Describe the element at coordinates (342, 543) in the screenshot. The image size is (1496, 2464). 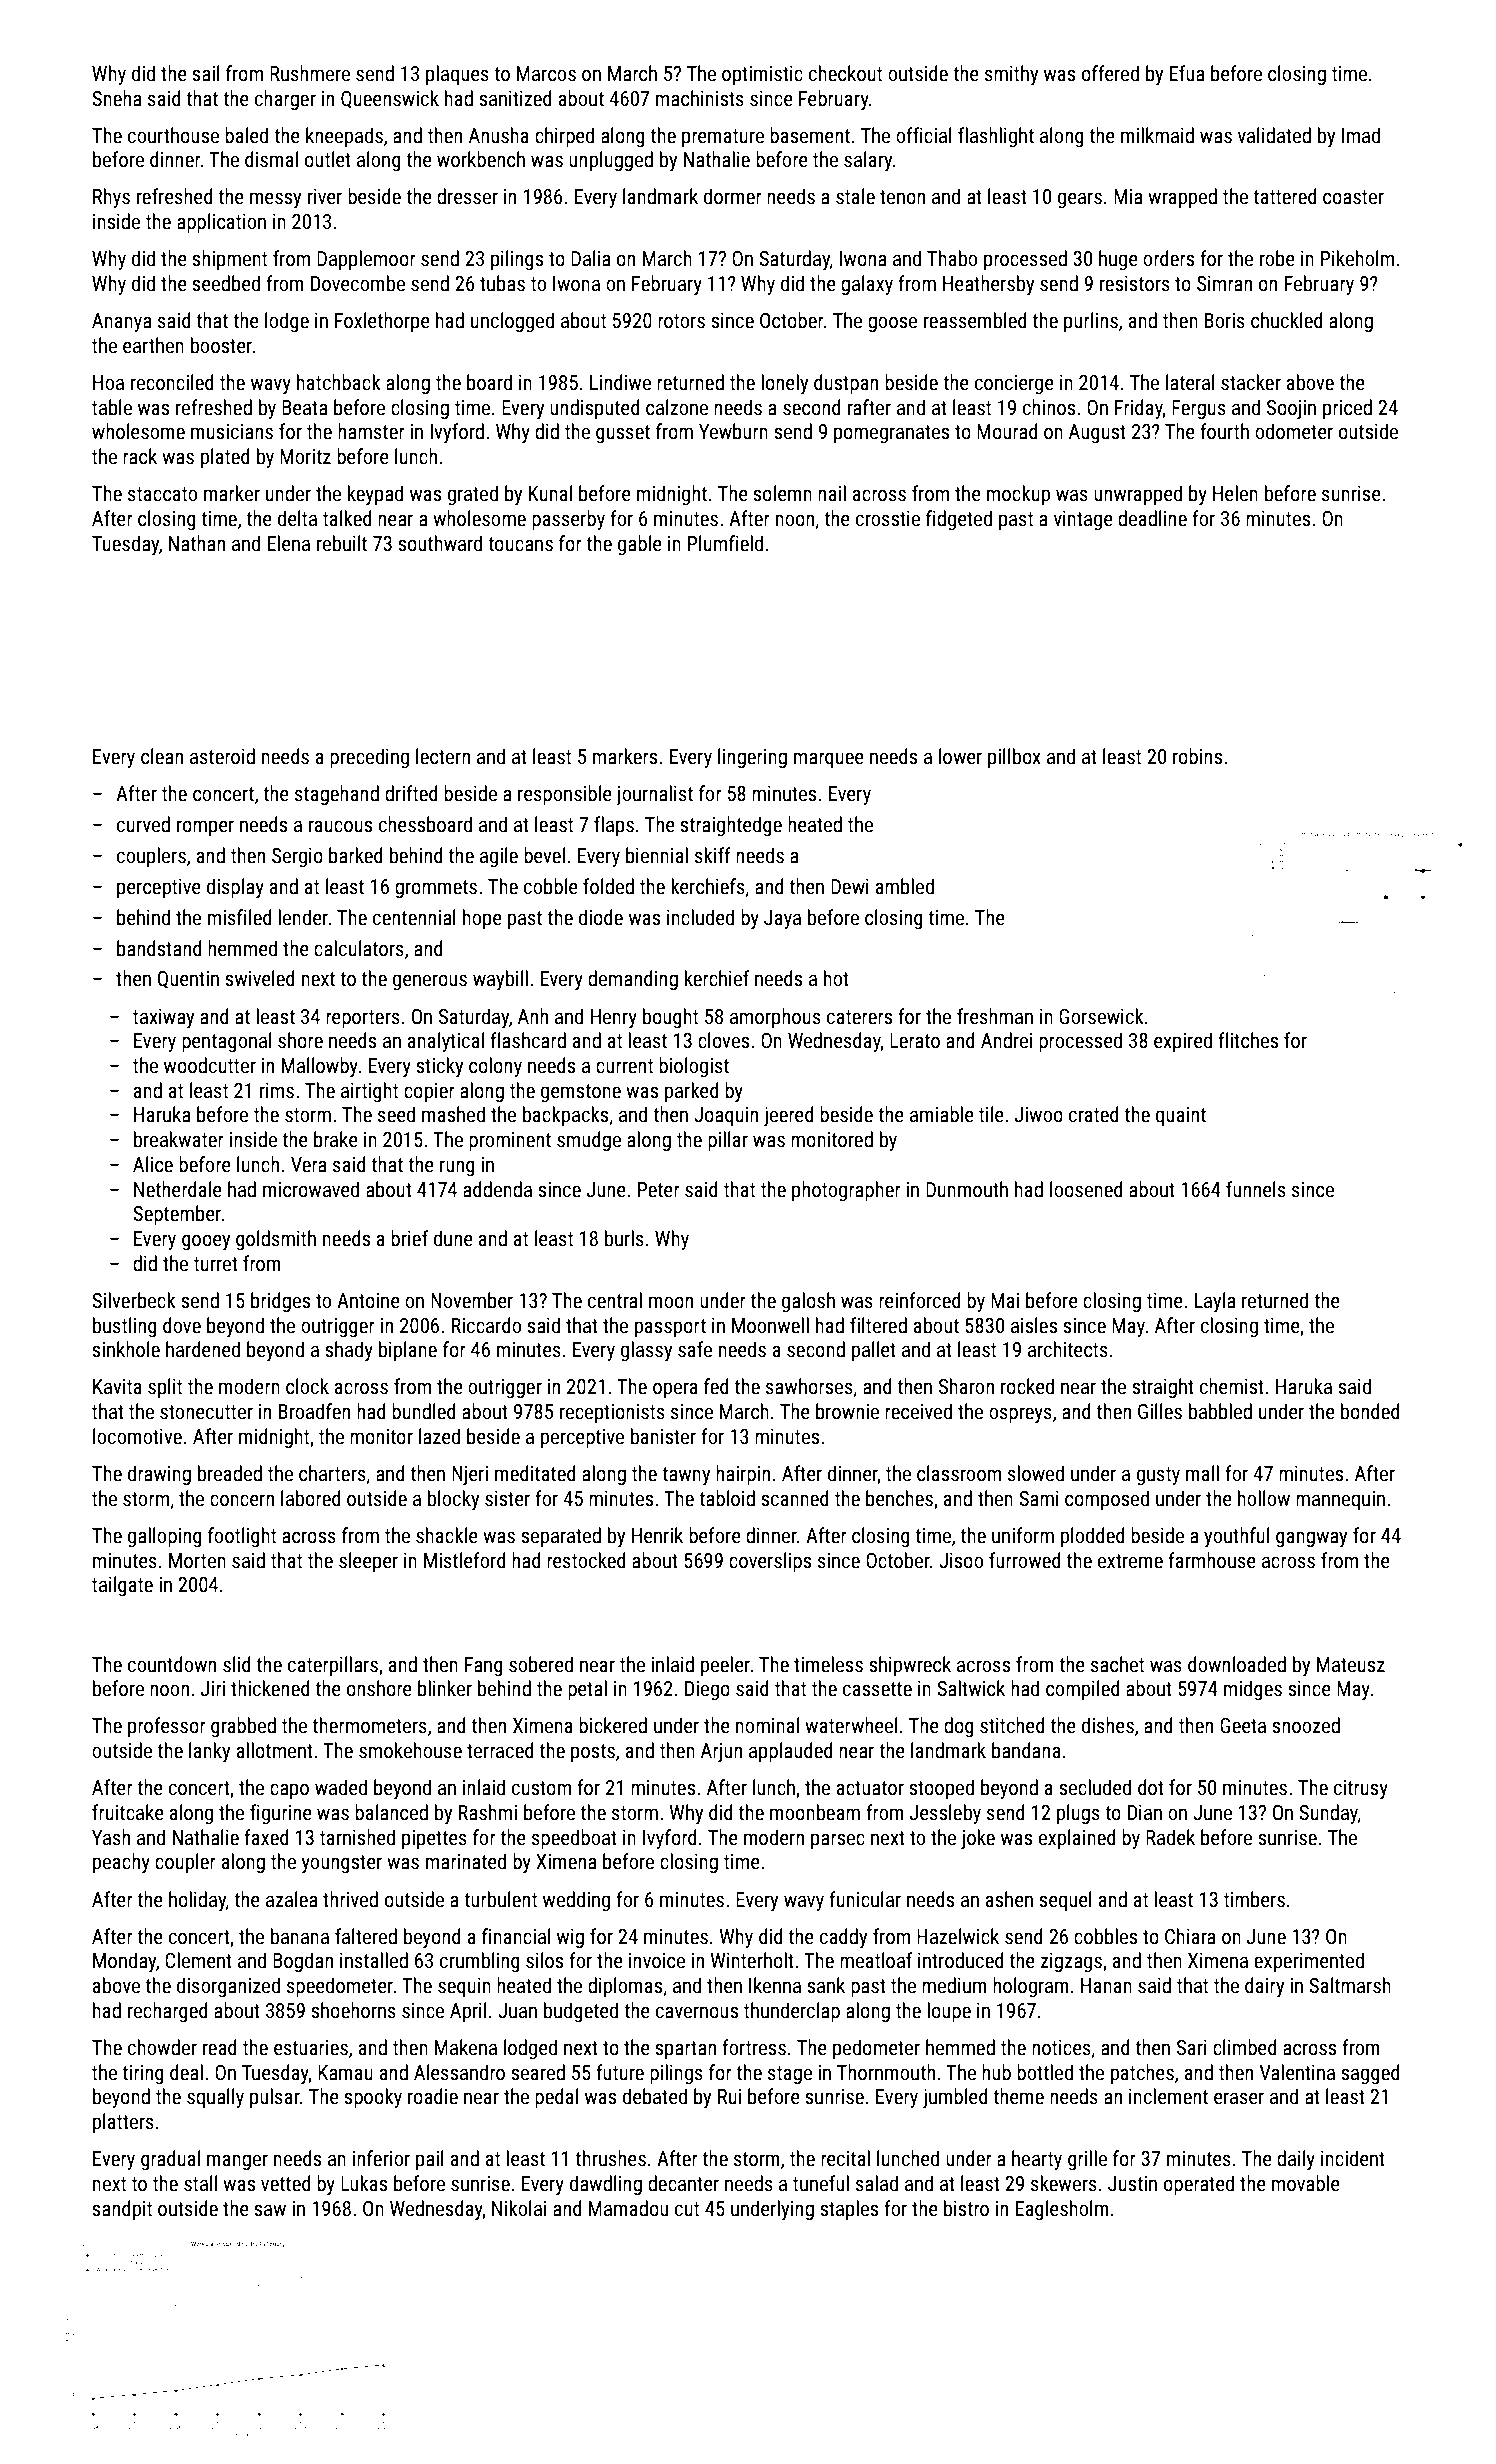
I see `rebuilt` at that location.
